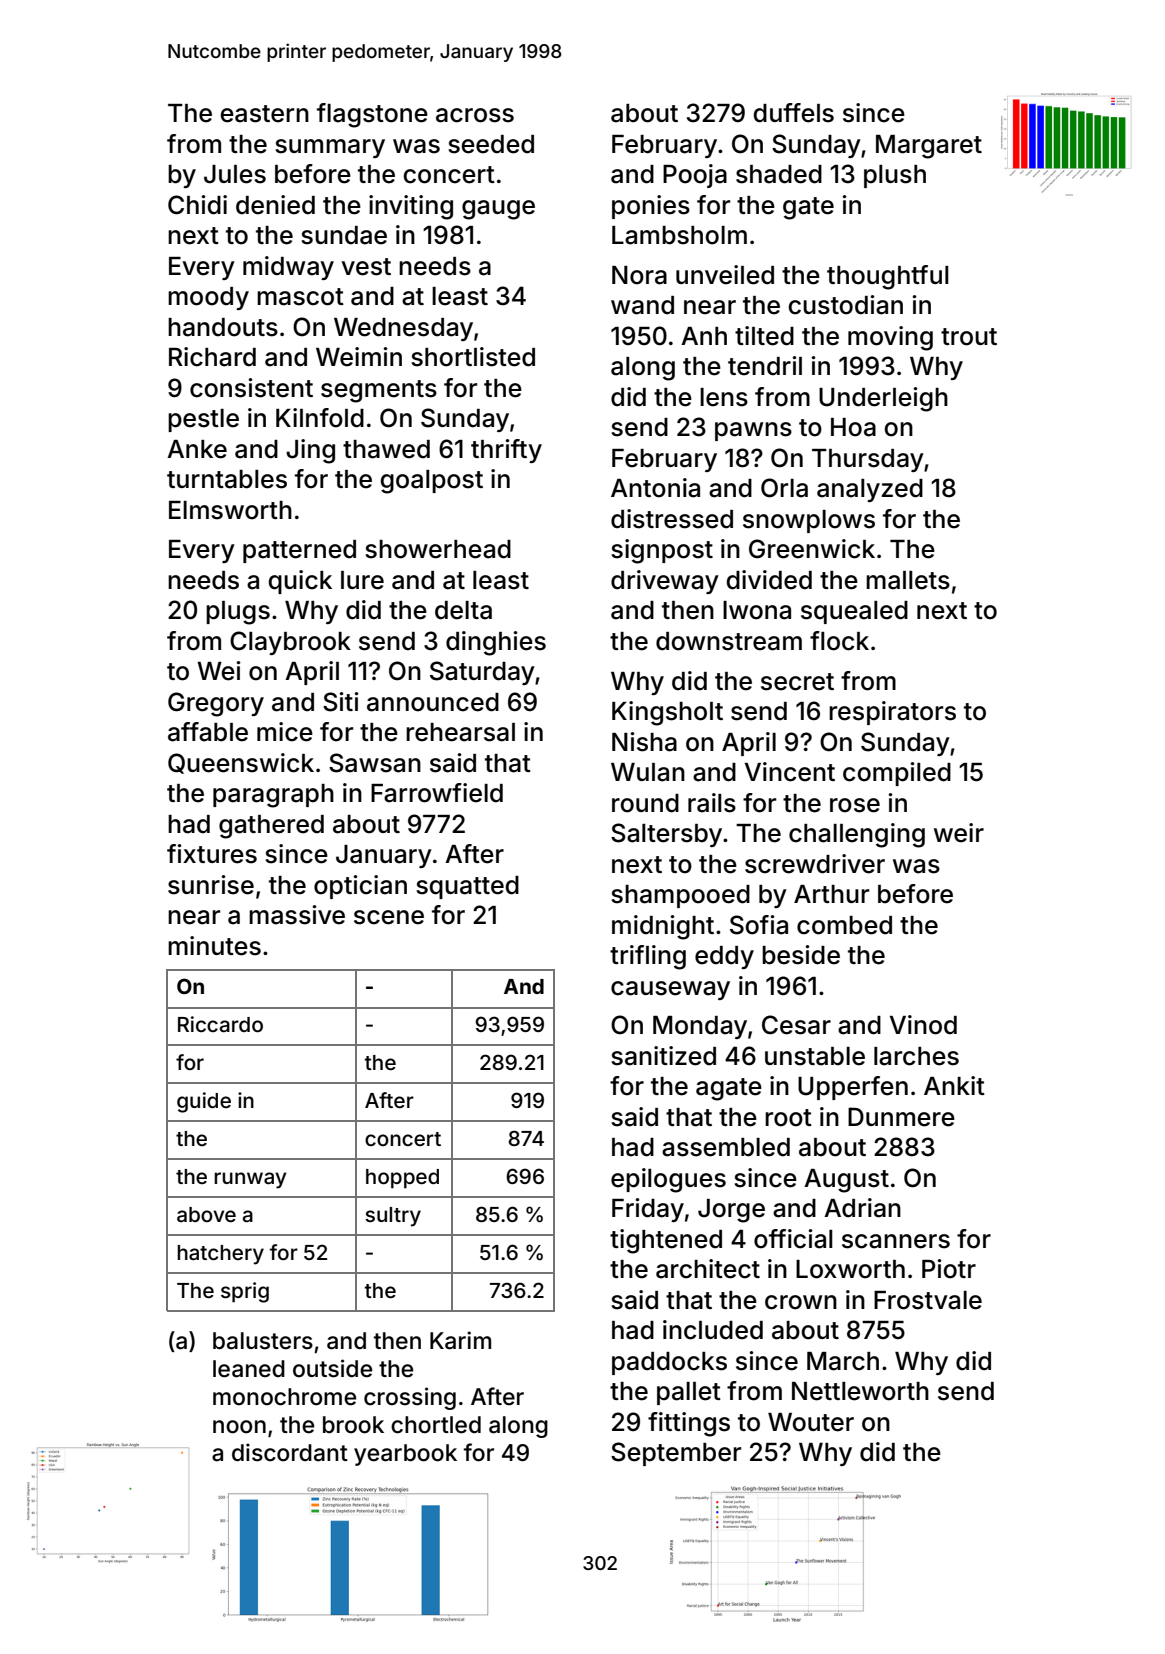  What do you see at coordinates (239, 1427) in the document?
I see `noon` at bounding box center [239, 1427].
